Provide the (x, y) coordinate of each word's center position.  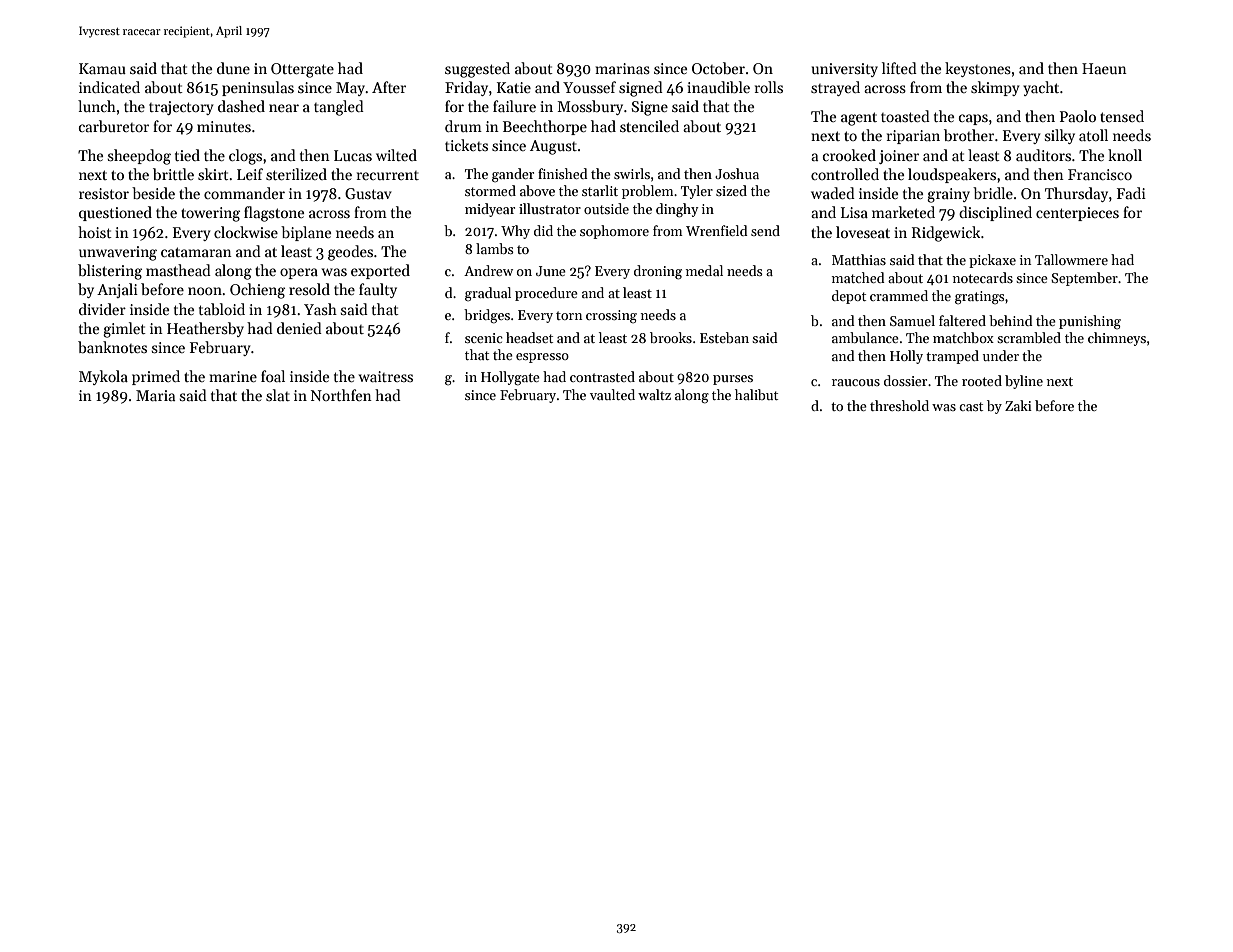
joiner (899, 157)
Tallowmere (1071, 259)
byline (1024, 382)
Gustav (368, 193)
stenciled (649, 126)
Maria (155, 395)
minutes (224, 126)
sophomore (614, 232)
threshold (899, 405)
